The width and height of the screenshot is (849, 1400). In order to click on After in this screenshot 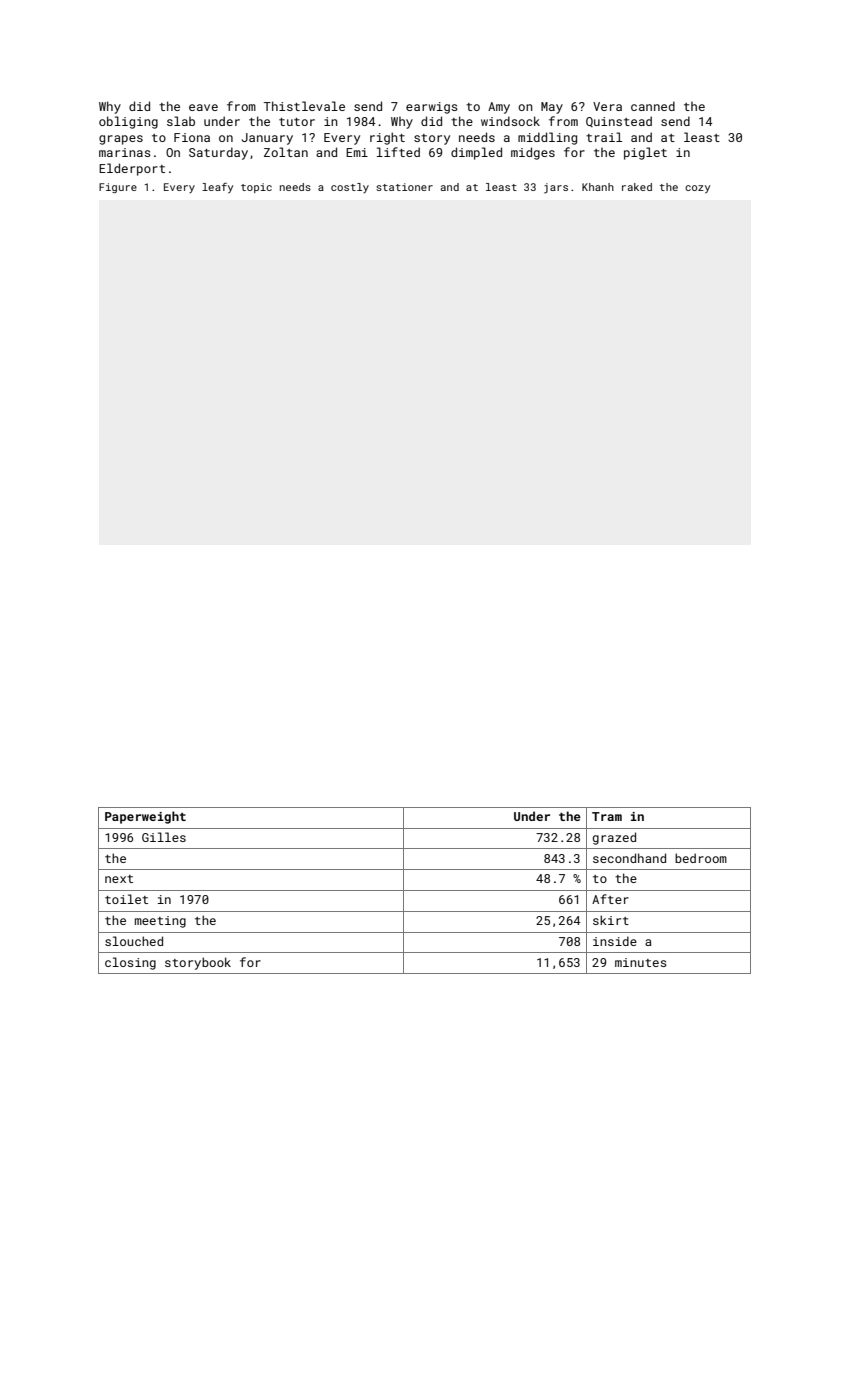, I will do `click(610, 899)`.
